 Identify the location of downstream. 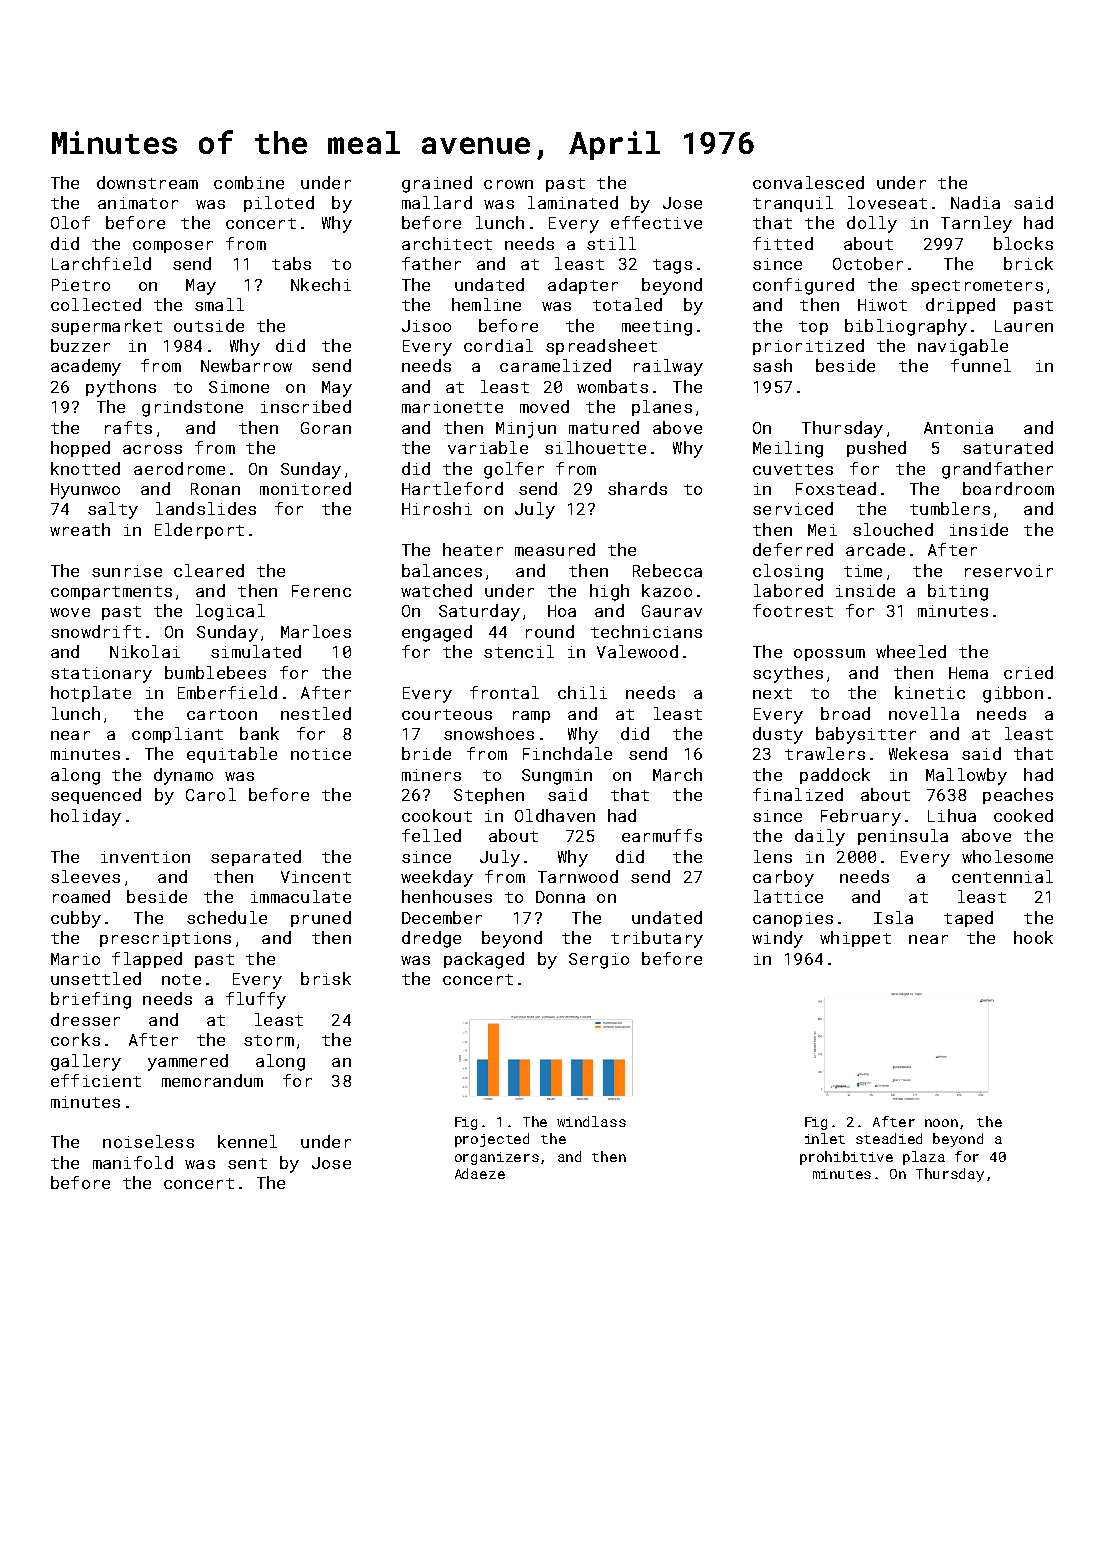
(147, 182).
